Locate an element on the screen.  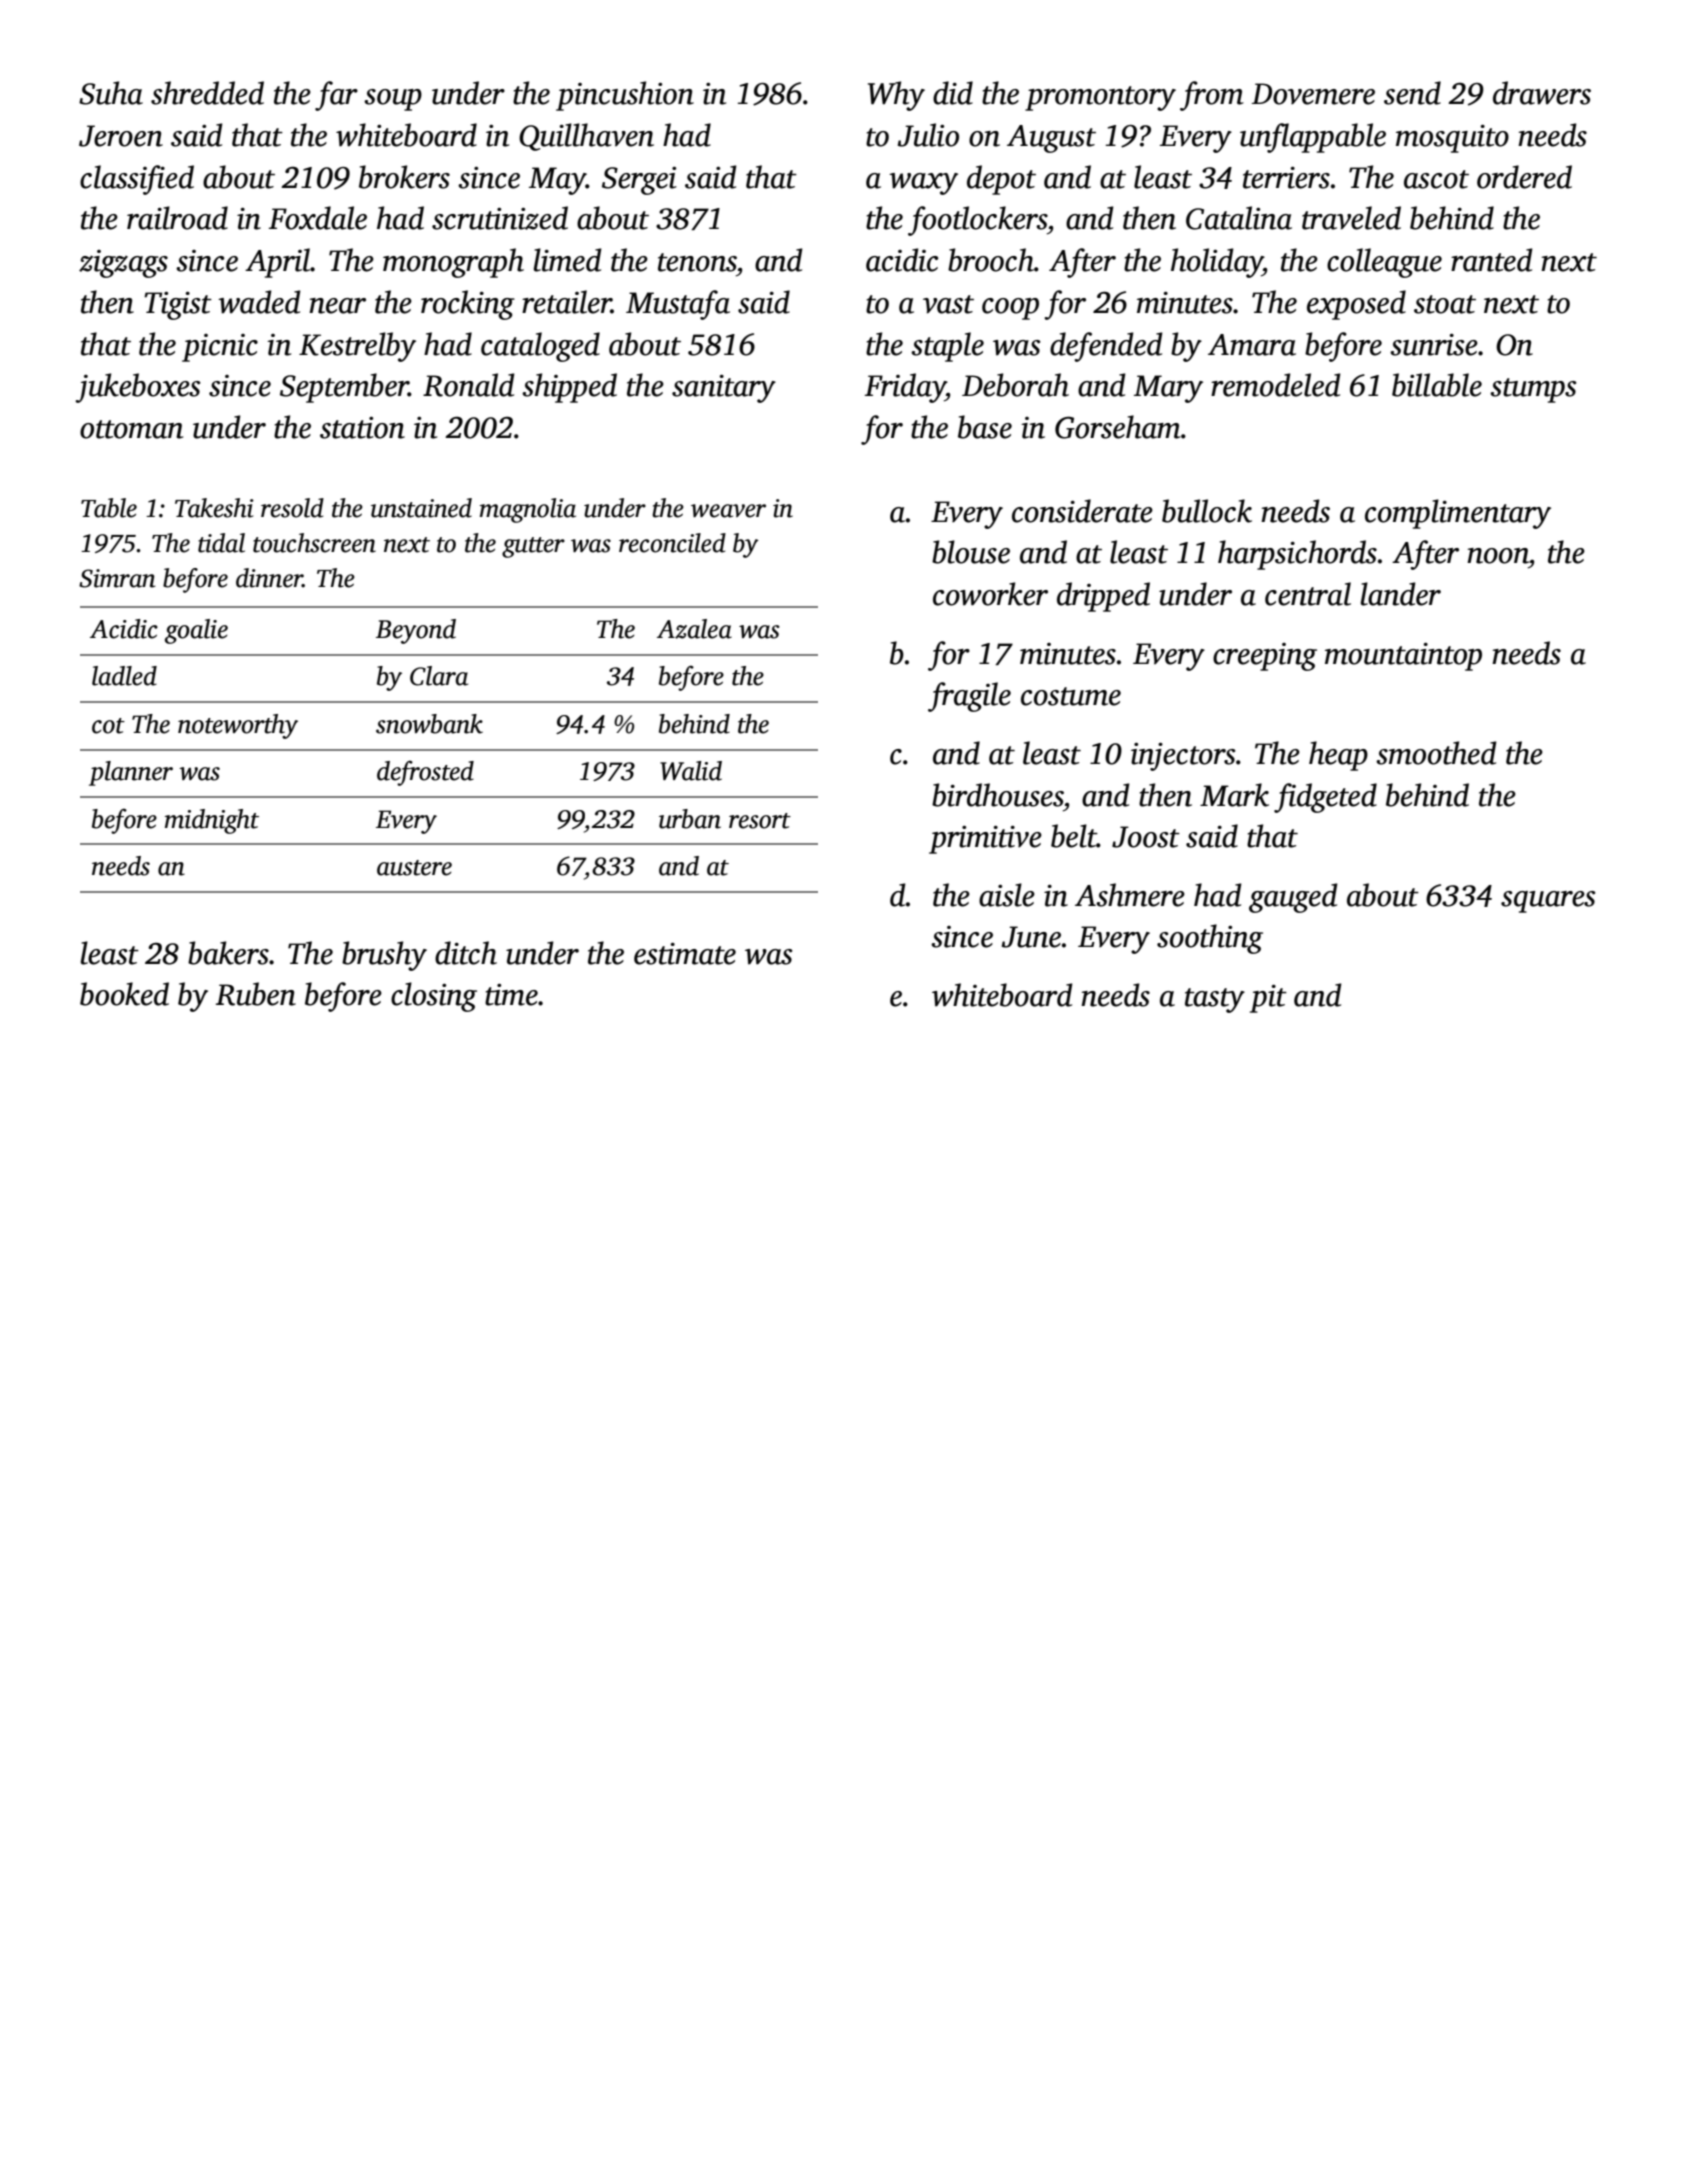
pincushion is located at coordinates (625, 96).
